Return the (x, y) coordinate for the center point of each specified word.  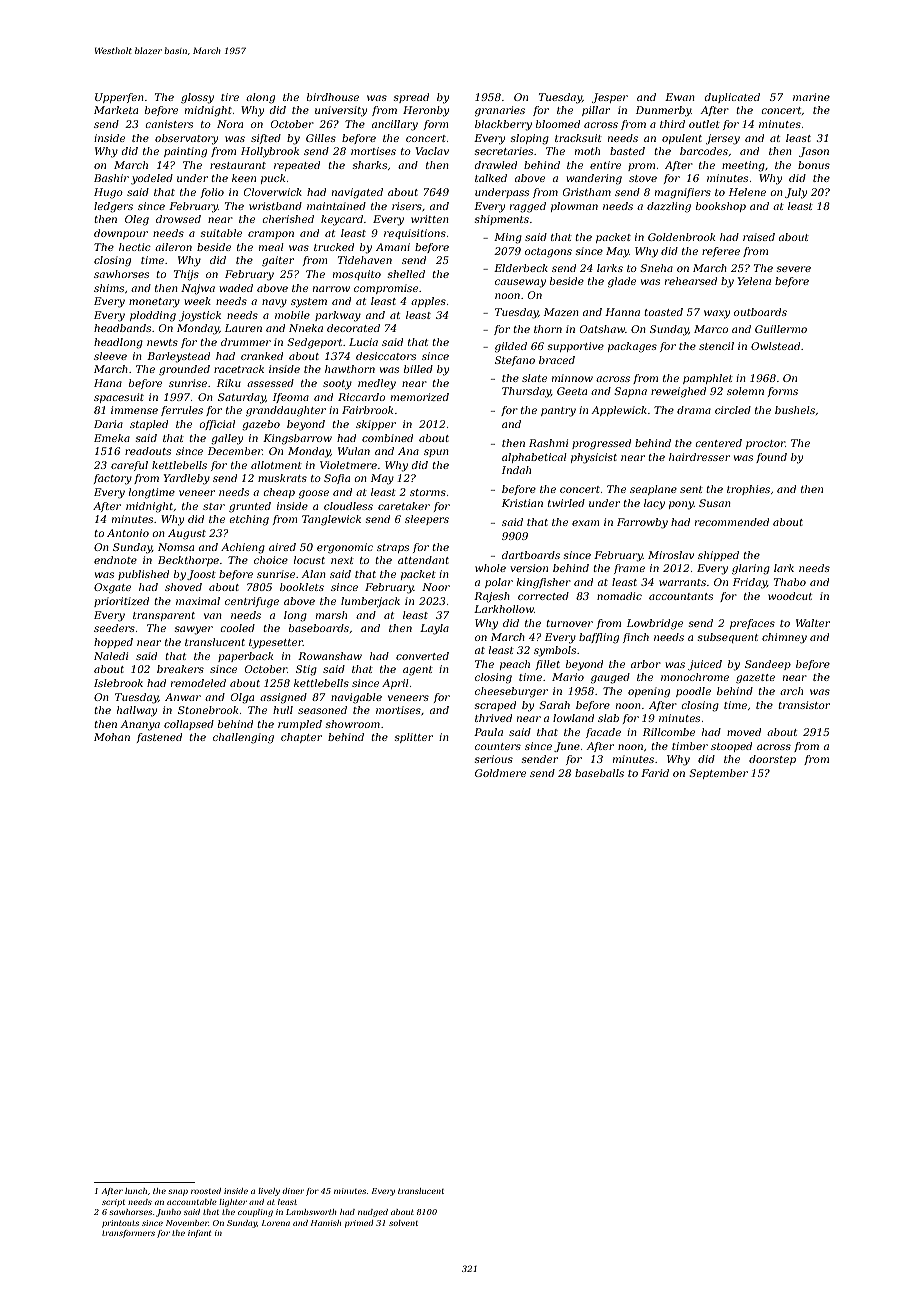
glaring (751, 569)
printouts (120, 1224)
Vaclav (432, 151)
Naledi (111, 656)
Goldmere (500, 773)
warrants (682, 582)
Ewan (680, 97)
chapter (301, 738)
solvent (403, 1223)
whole (490, 568)
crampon (271, 235)
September (718, 774)
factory (113, 479)
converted (422, 656)
